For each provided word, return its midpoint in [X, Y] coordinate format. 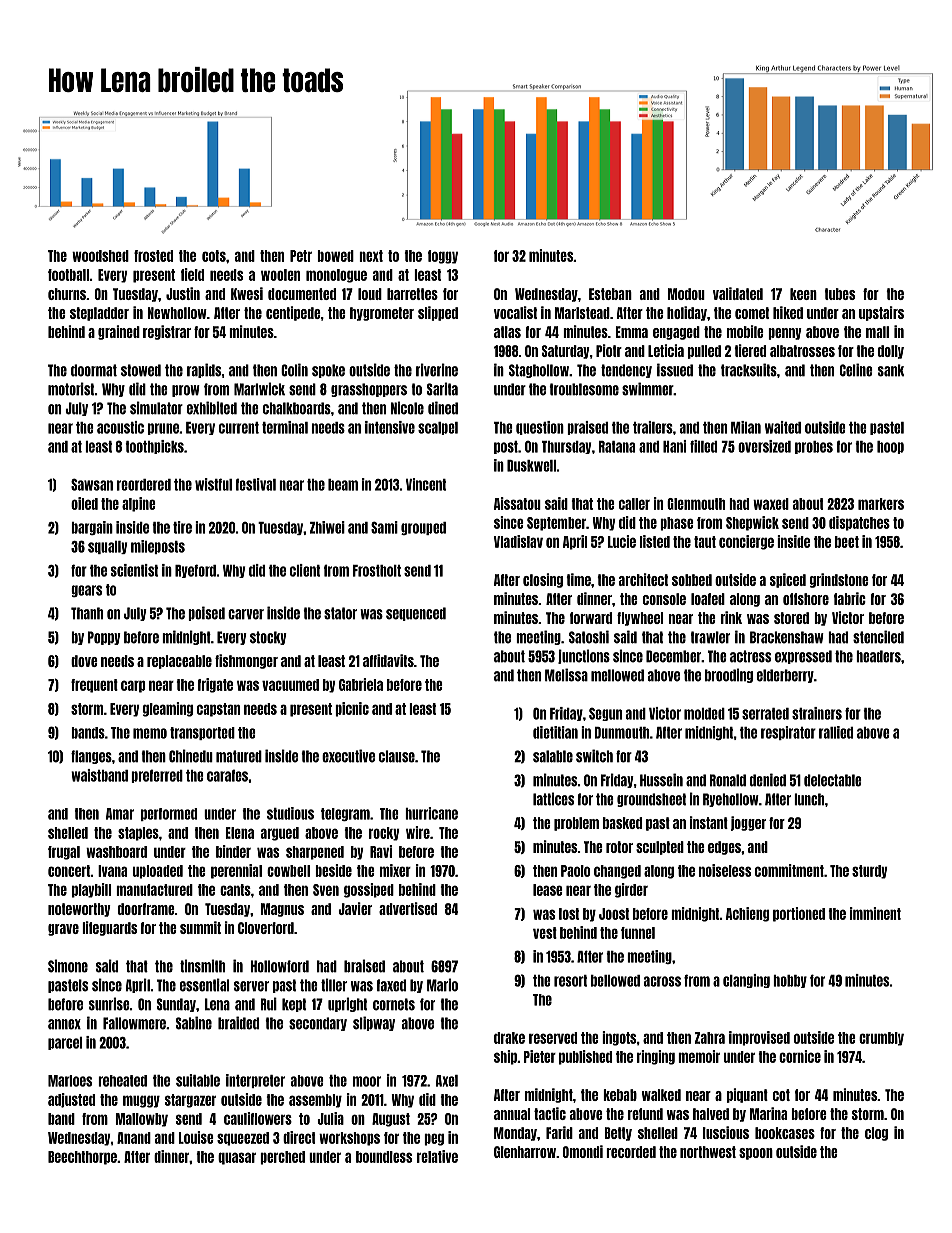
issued [675, 370]
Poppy [104, 638]
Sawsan [92, 484]
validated [738, 293]
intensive [390, 427]
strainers [817, 713]
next [371, 256]
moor [367, 1081]
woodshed [100, 256]
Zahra [710, 1038]
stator [340, 613]
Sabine [194, 1023]
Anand [134, 1138]
